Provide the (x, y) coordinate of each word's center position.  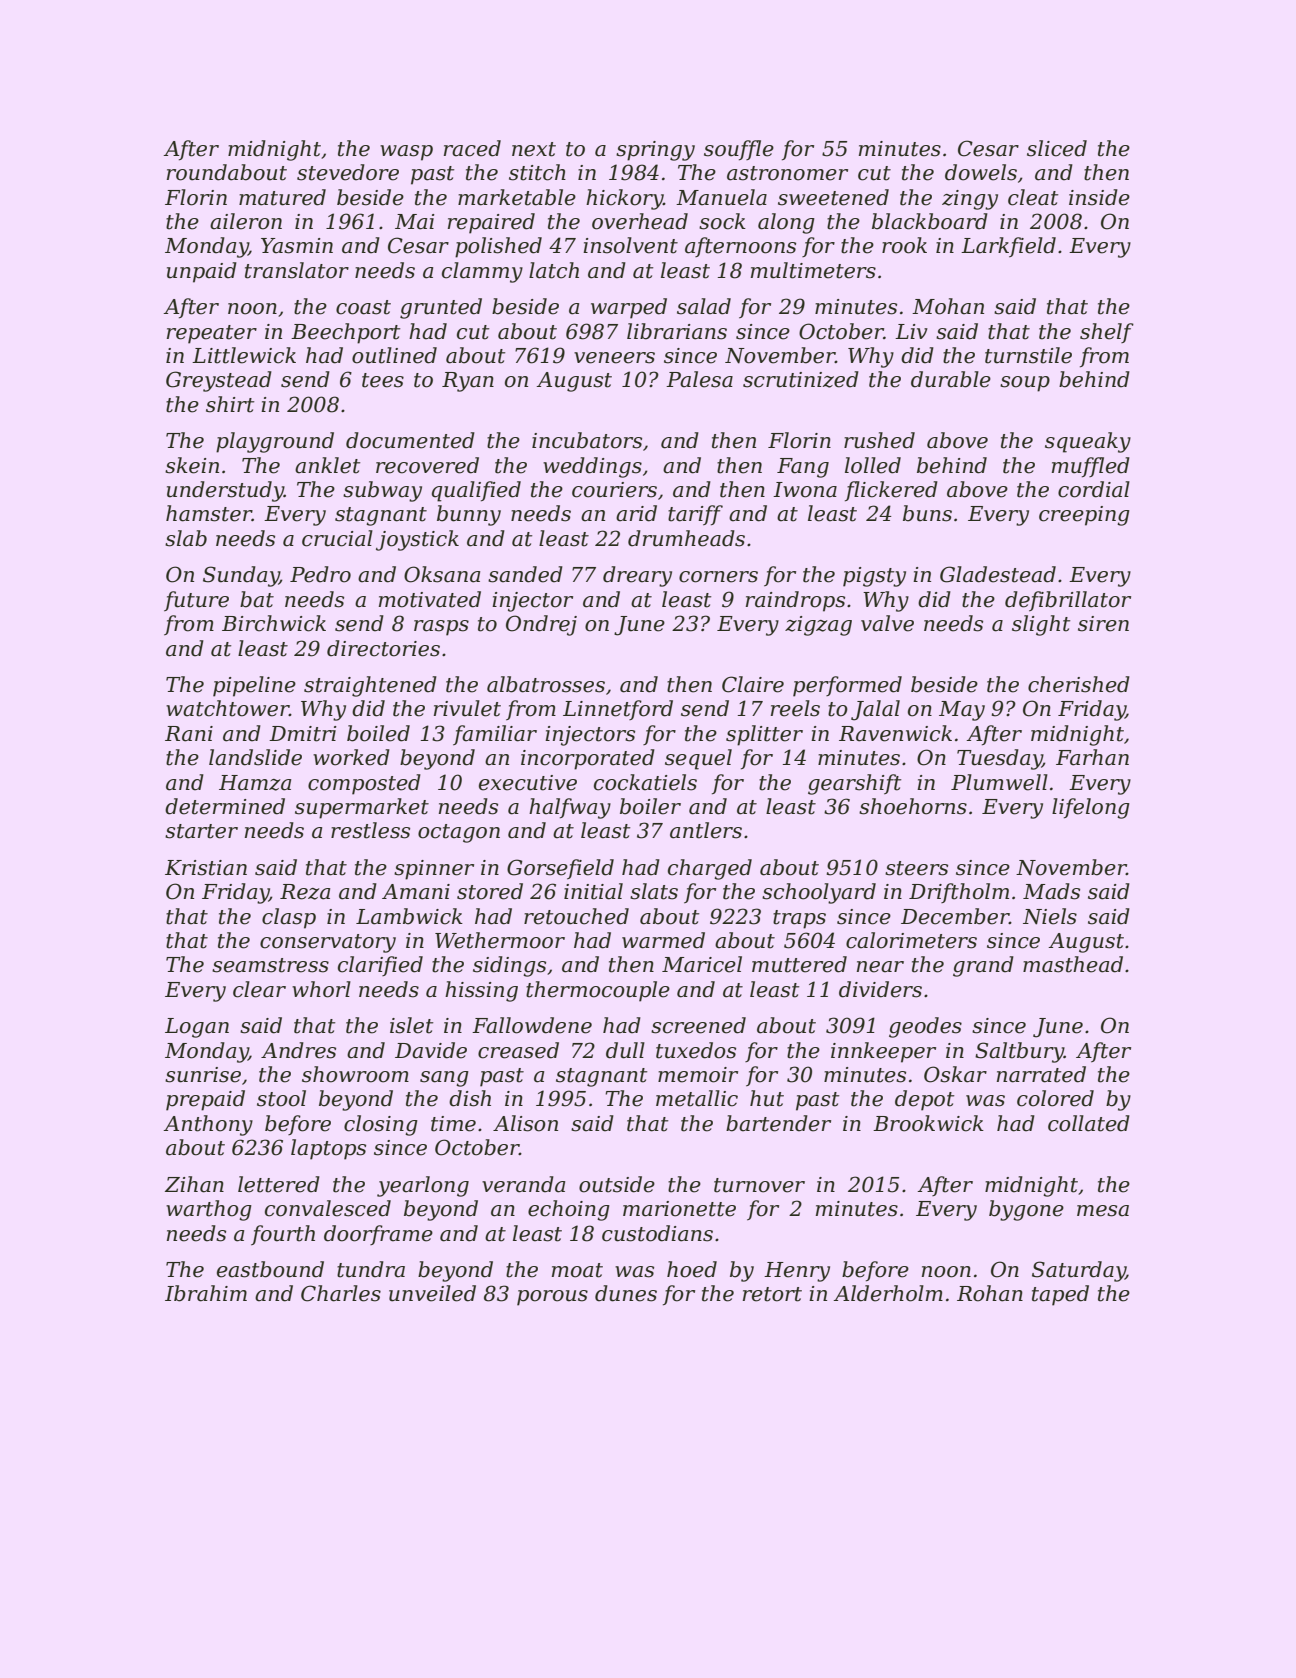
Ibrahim (206, 1293)
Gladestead (998, 574)
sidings (509, 966)
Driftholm (959, 893)
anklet (327, 465)
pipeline (254, 686)
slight (1041, 625)
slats (654, 891)
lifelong (1091, 808)
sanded (525, 574)
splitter (764, 735)
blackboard (930, 221)
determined (225, 806)
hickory (624, 199)
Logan (197, 1028)
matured (282, 197)
